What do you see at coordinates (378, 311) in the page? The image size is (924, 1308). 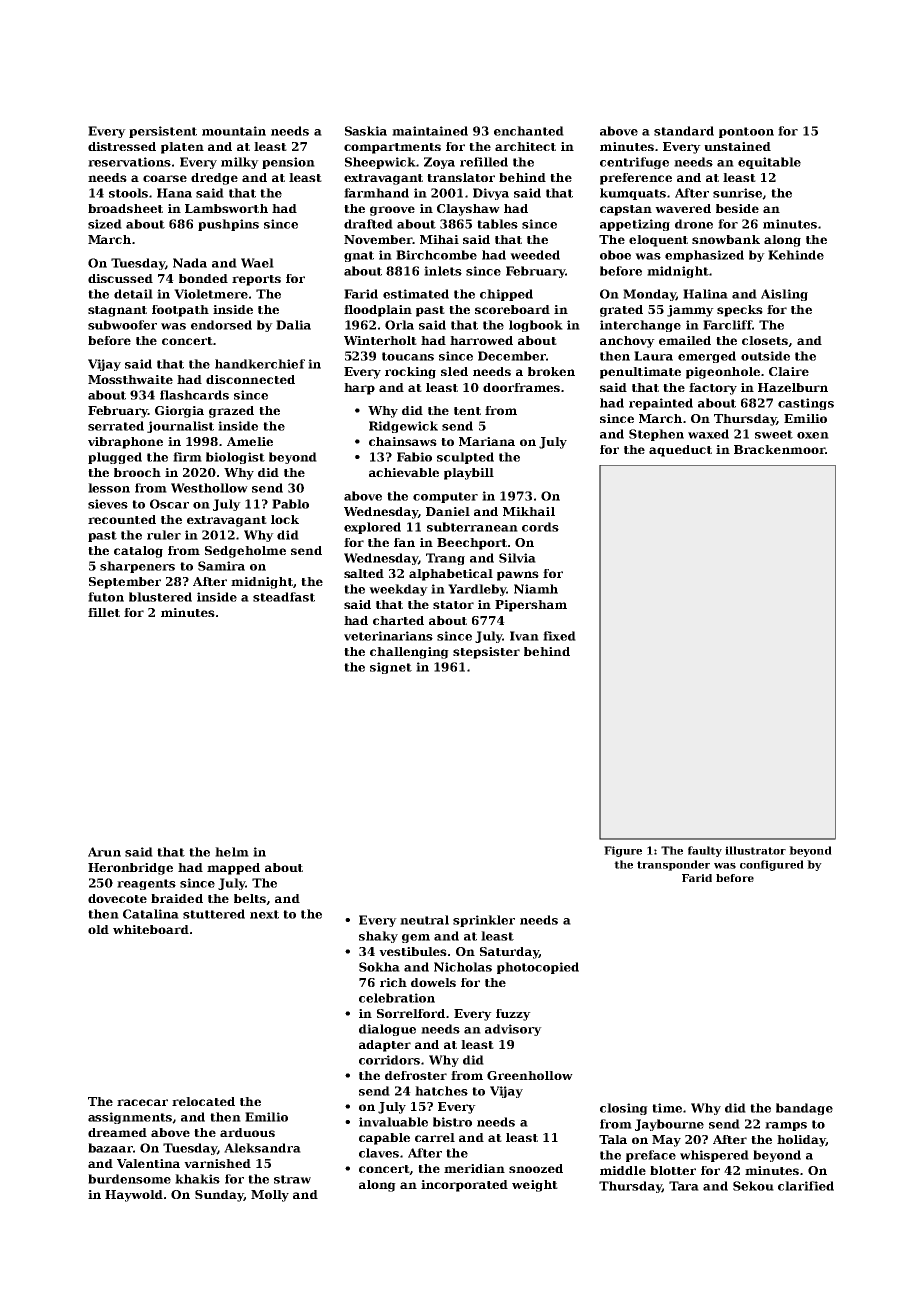 I see `floodplain` at bounding box center [378, 311].
